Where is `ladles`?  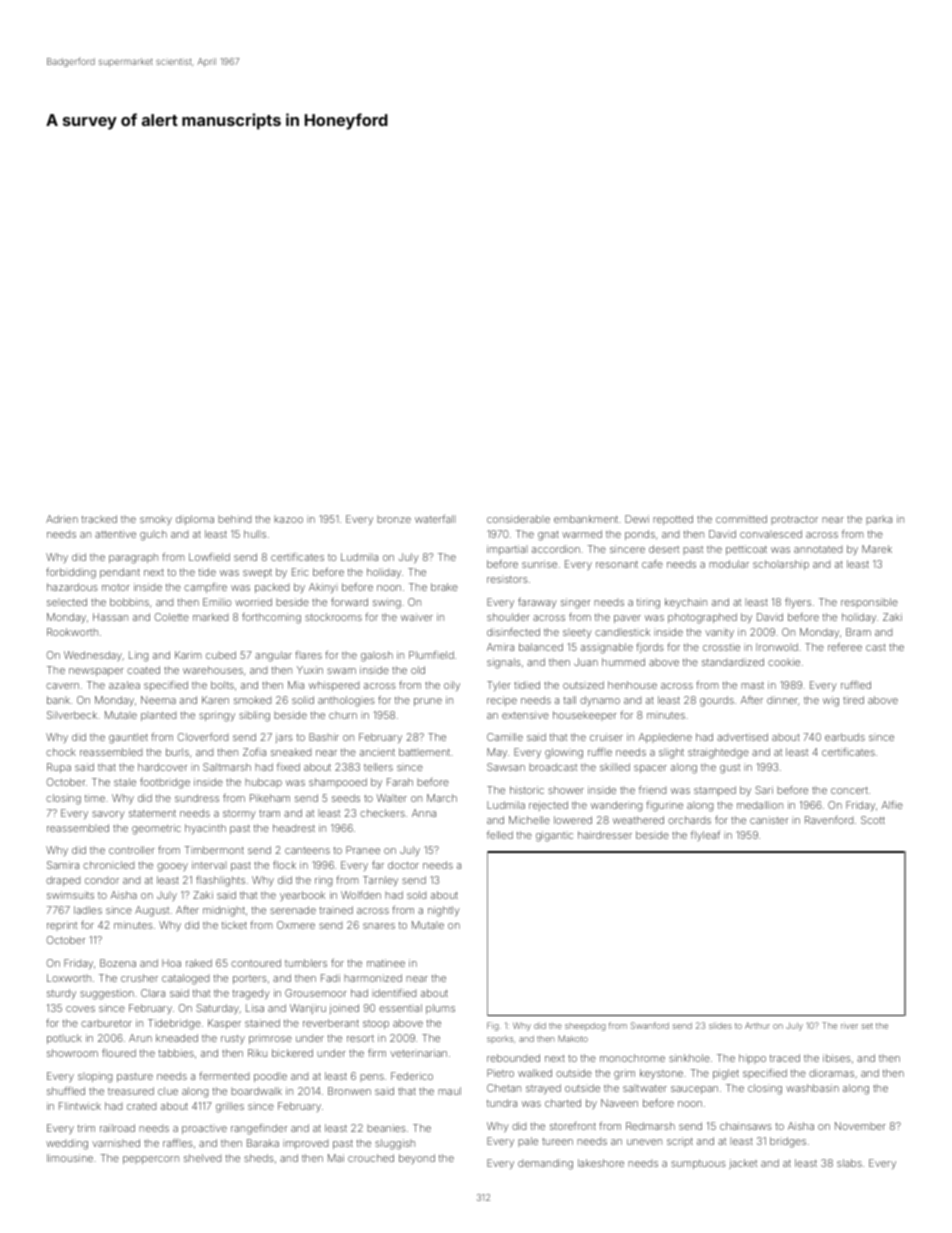 ladles is located at coordinates (88, 910).
